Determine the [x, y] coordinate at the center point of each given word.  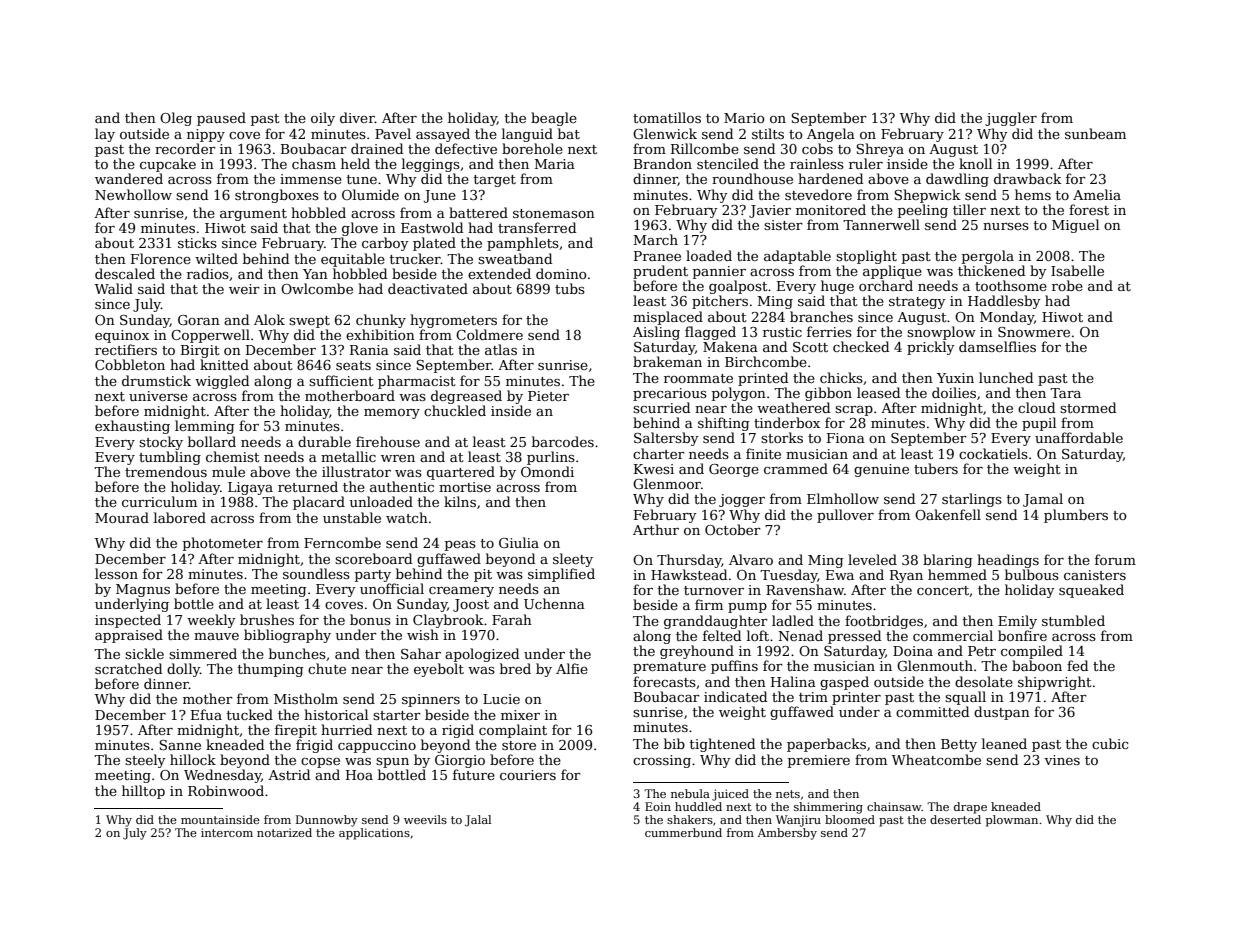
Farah [512, 619]
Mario [744, 118]
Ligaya [250, 488]
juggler [1011, 119]
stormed [1088, 407]
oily [323, 119]
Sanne [180, 745]
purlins [551, 458]
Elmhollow [843, 498]
